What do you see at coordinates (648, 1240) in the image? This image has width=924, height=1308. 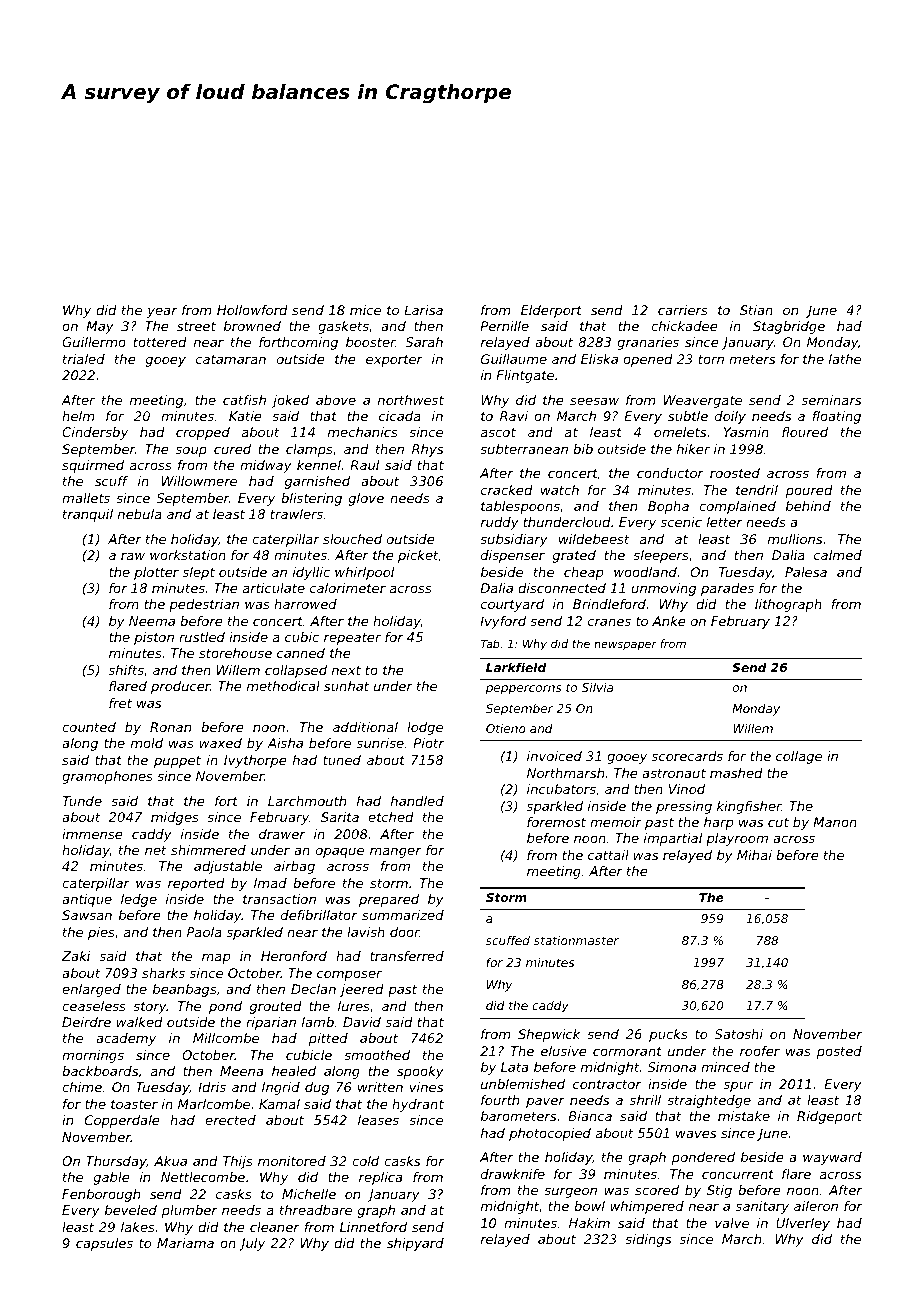 I see `sidings` at bounding box center [648, 1240].
